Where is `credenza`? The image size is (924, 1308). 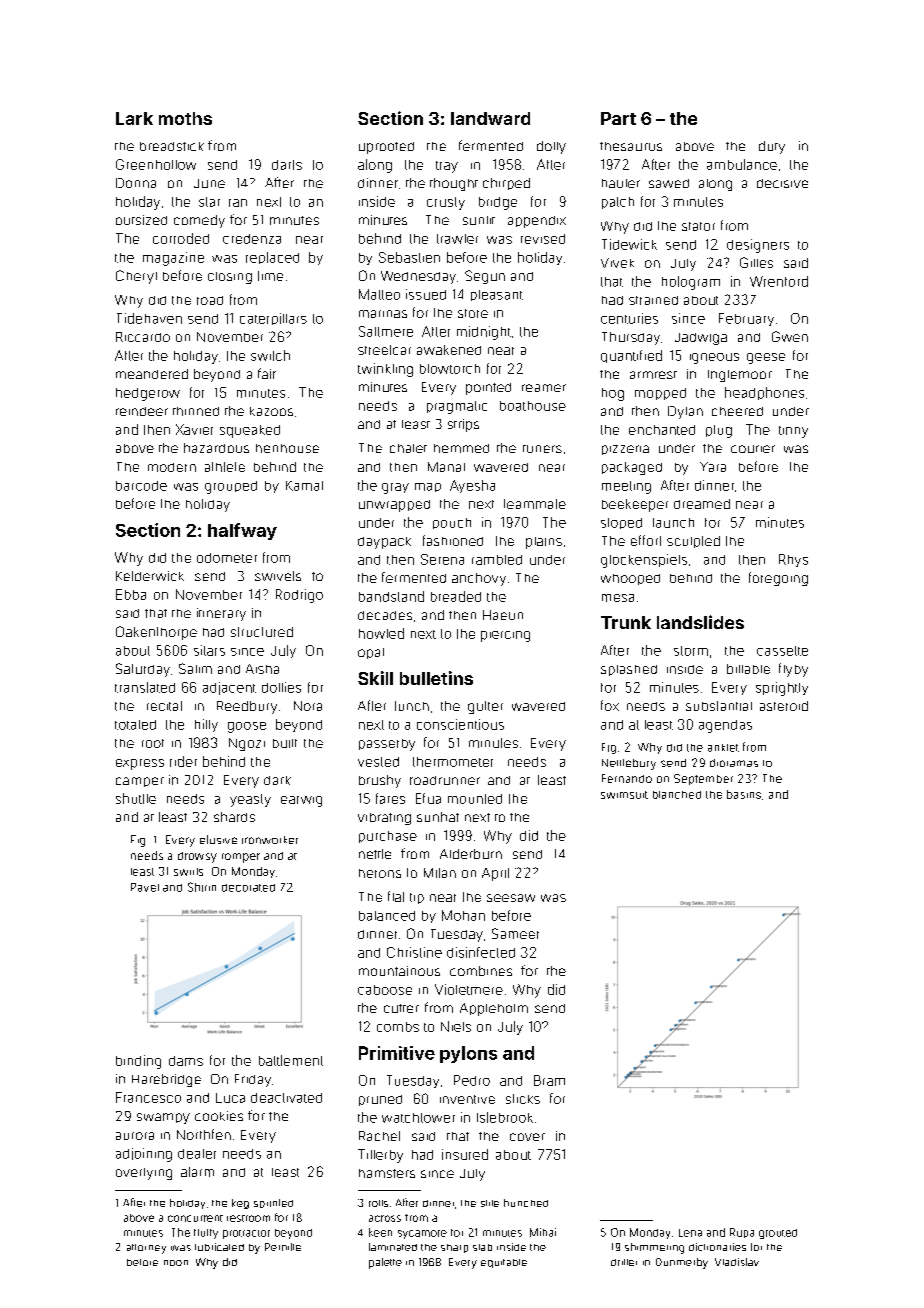 credenza is located at coordinates (252, 239).
